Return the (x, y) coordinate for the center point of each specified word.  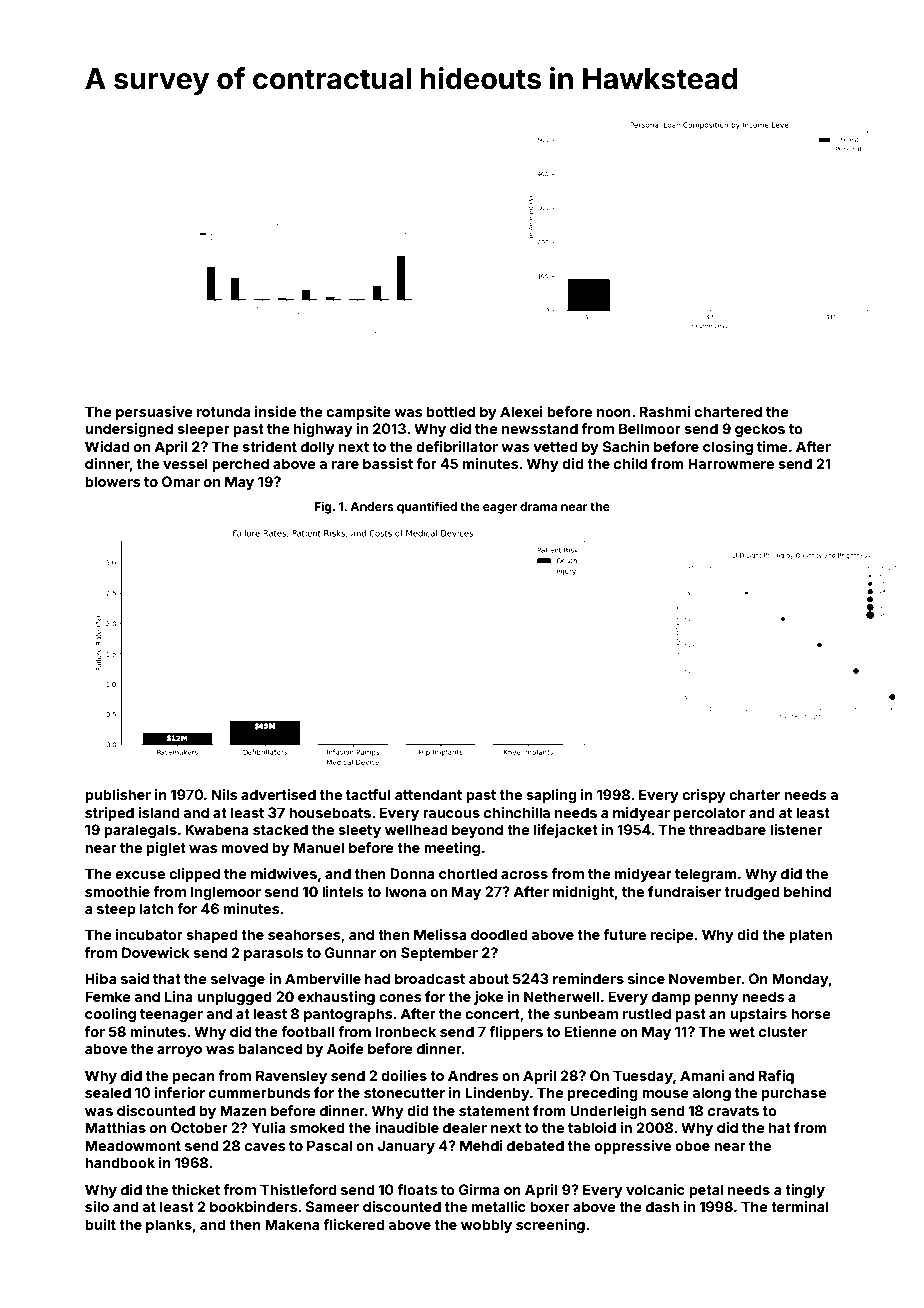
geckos (760, 430)
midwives (284, 873)
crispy (704, 796)
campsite (358, 413)
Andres (473, 1075)
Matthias (115, 1127)
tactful (368, 794)
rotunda (223, 411)
